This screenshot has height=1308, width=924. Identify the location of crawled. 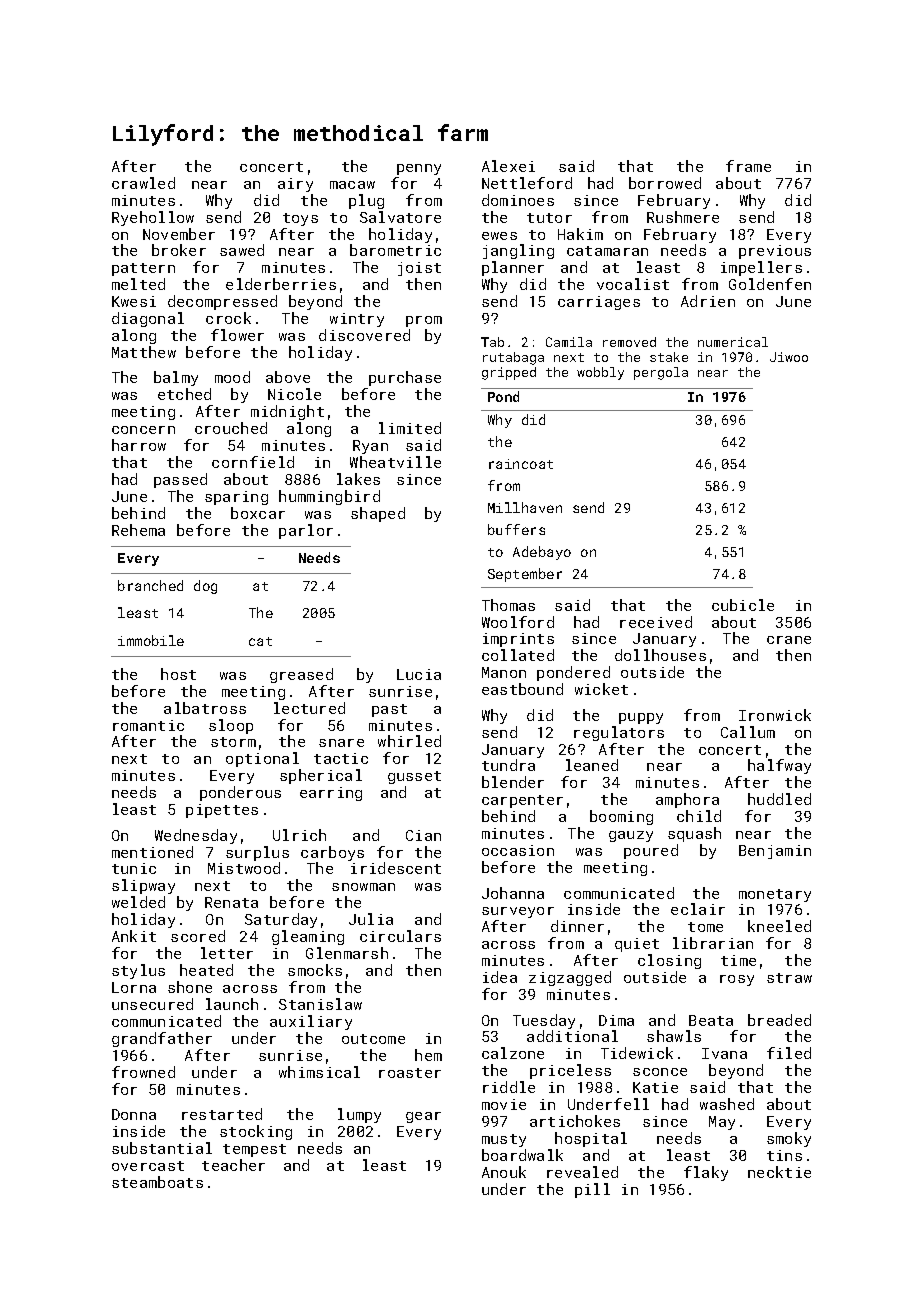
(143, 183).
